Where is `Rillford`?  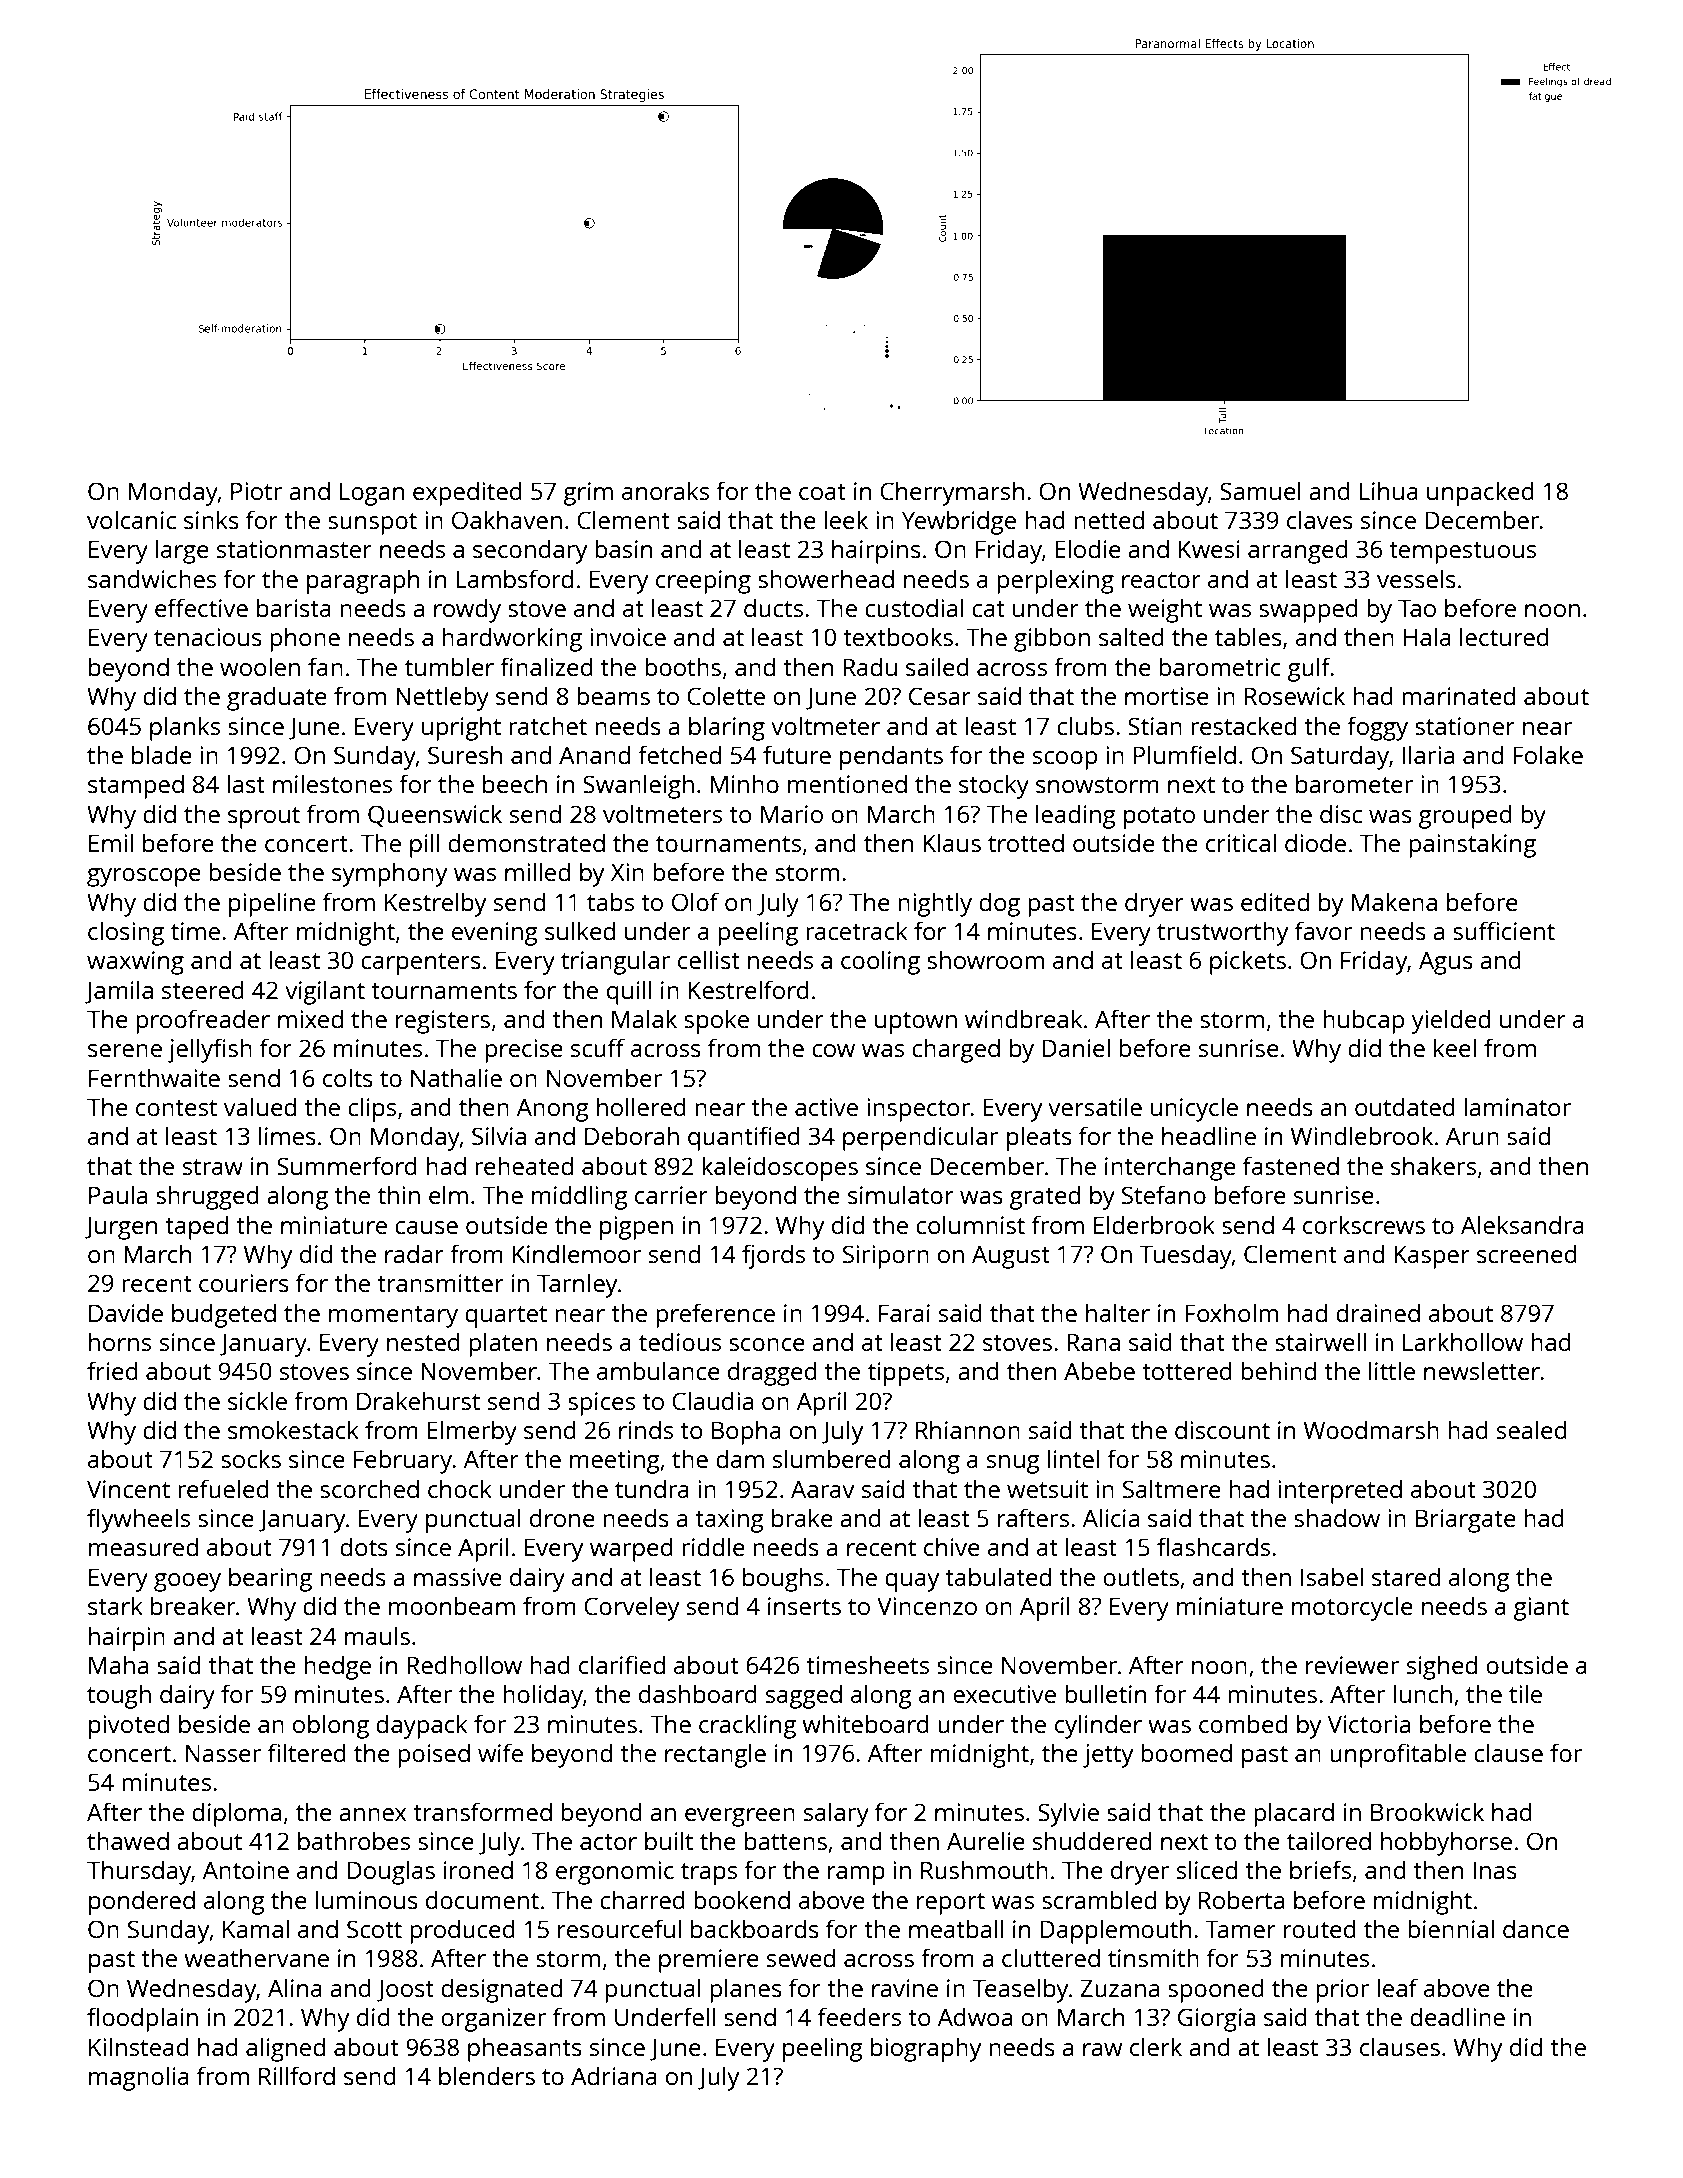 Rillford is located at coordinates (297, 2075).
